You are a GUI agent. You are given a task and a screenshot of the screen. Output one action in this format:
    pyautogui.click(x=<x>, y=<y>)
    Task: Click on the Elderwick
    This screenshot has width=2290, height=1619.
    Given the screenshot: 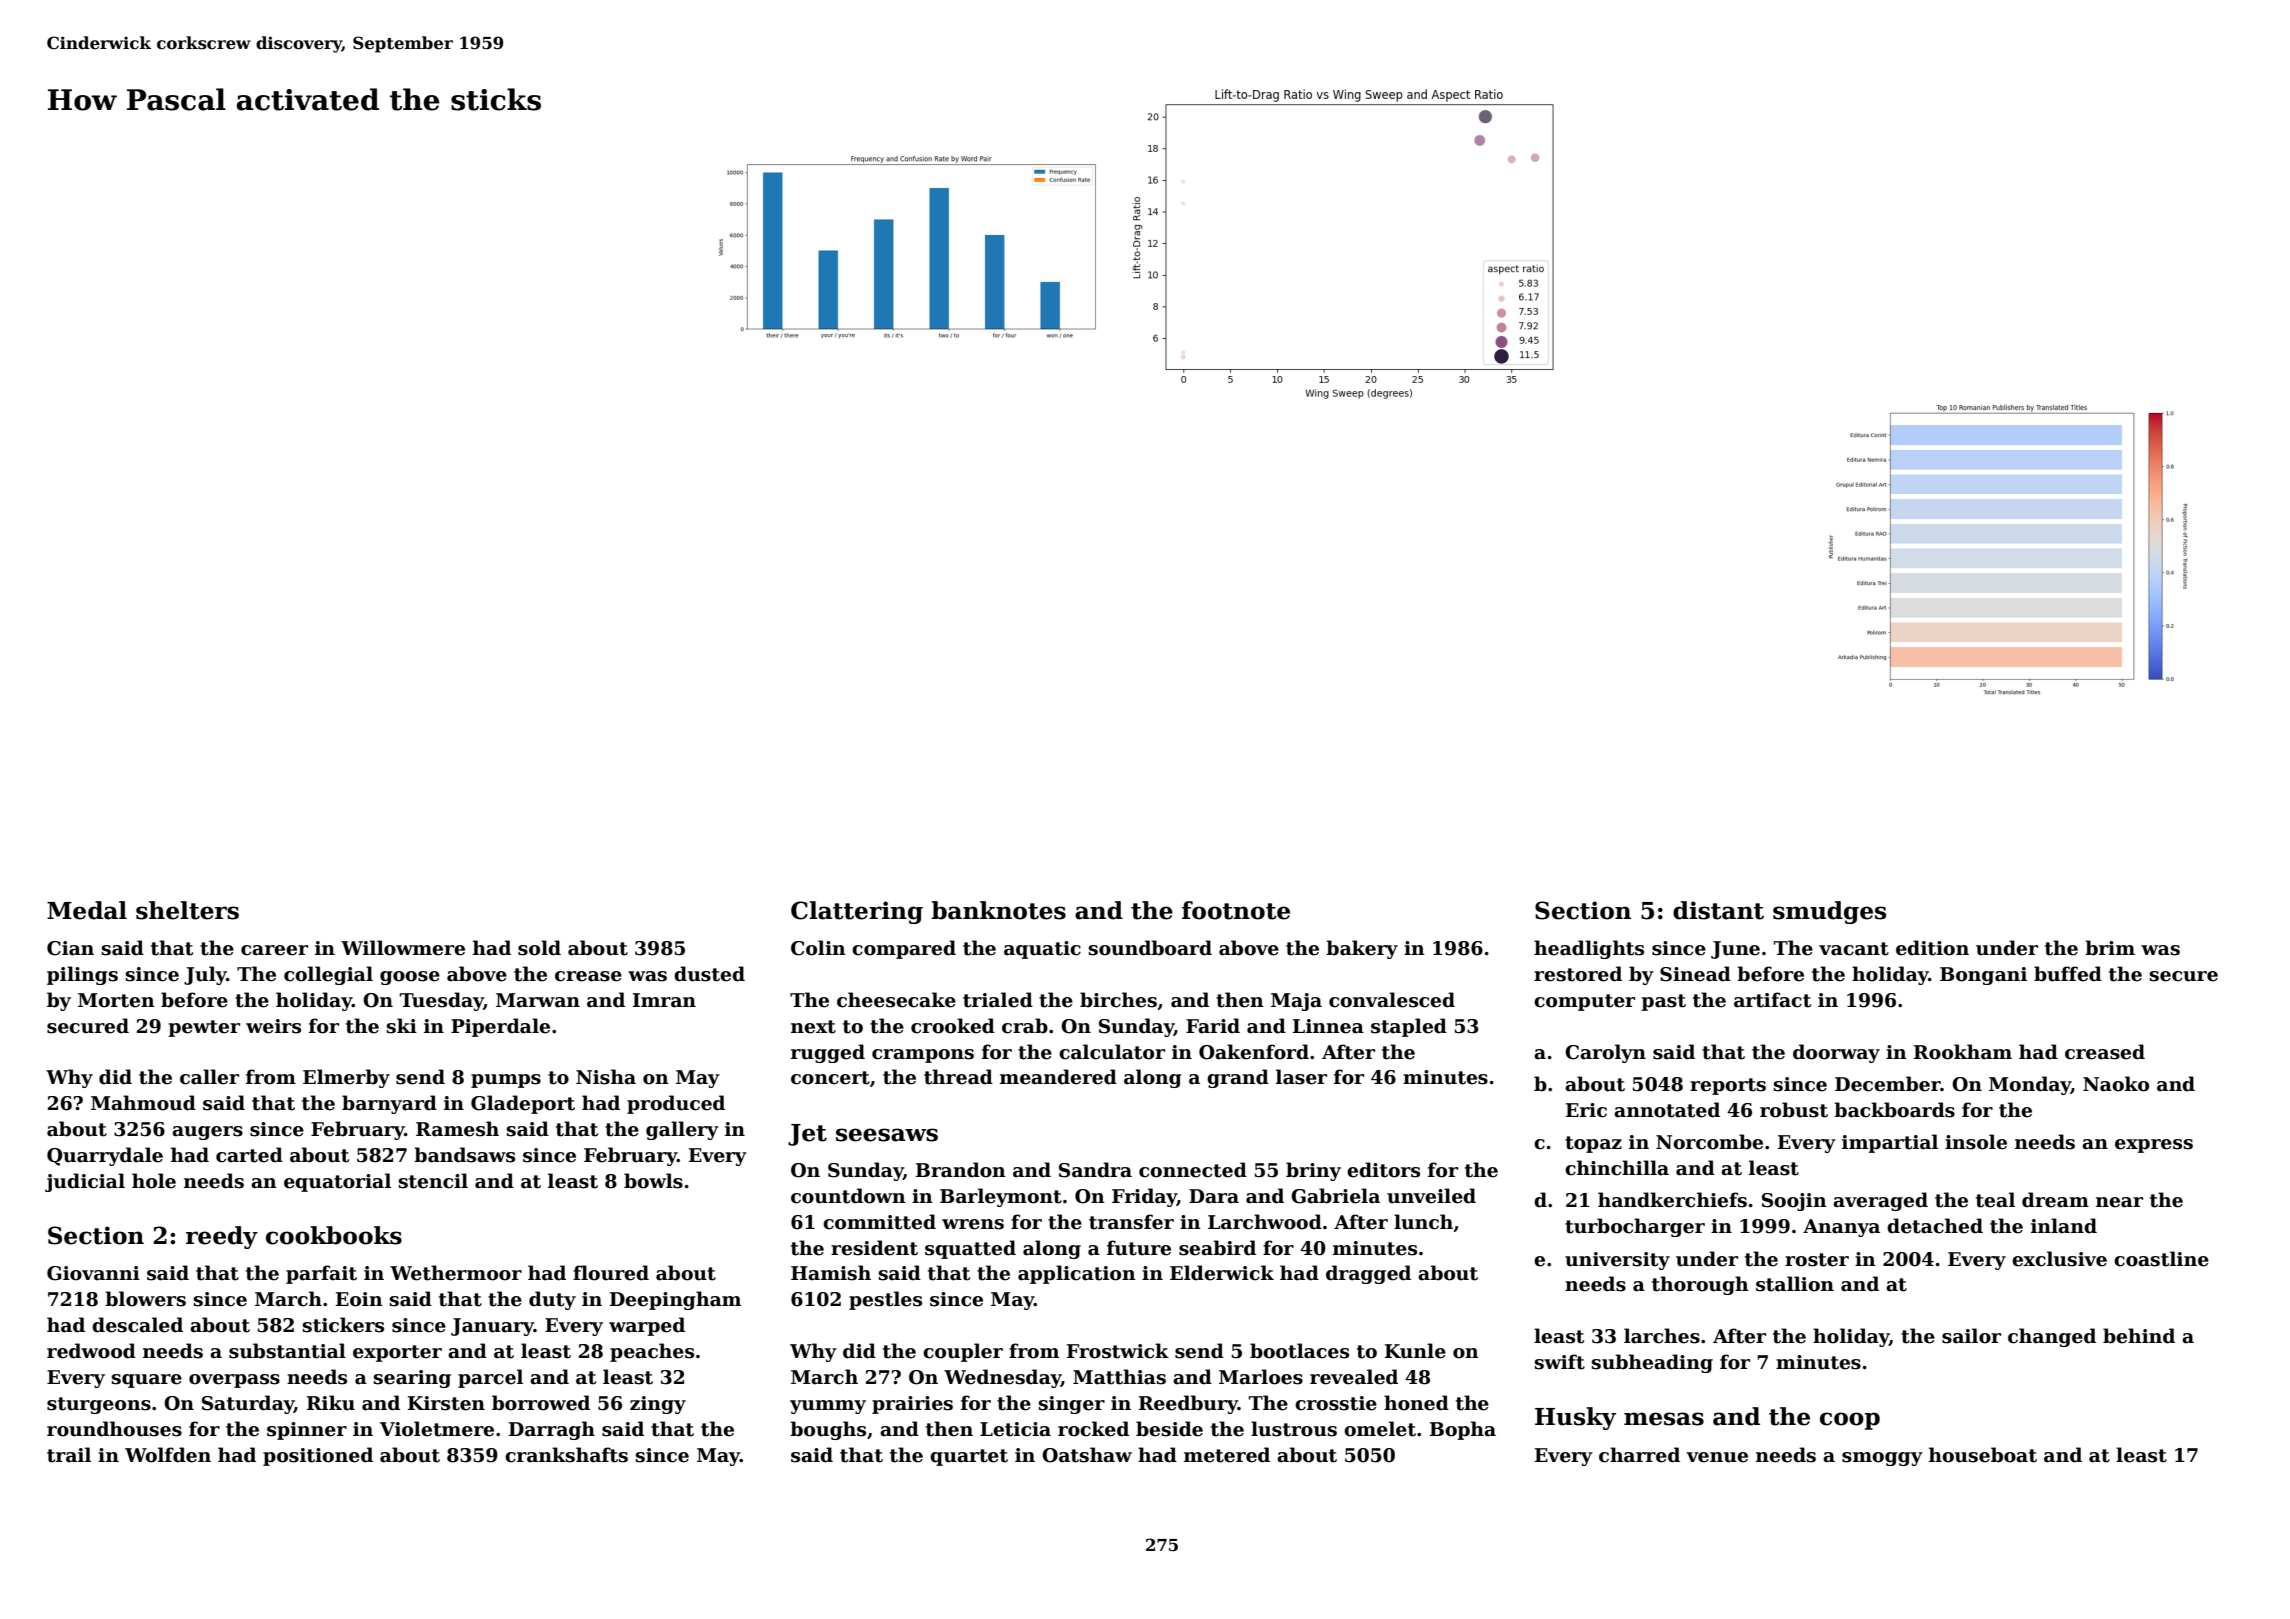 What is the action you would take?
    pyautogui.click(x=1222, y=1273)
